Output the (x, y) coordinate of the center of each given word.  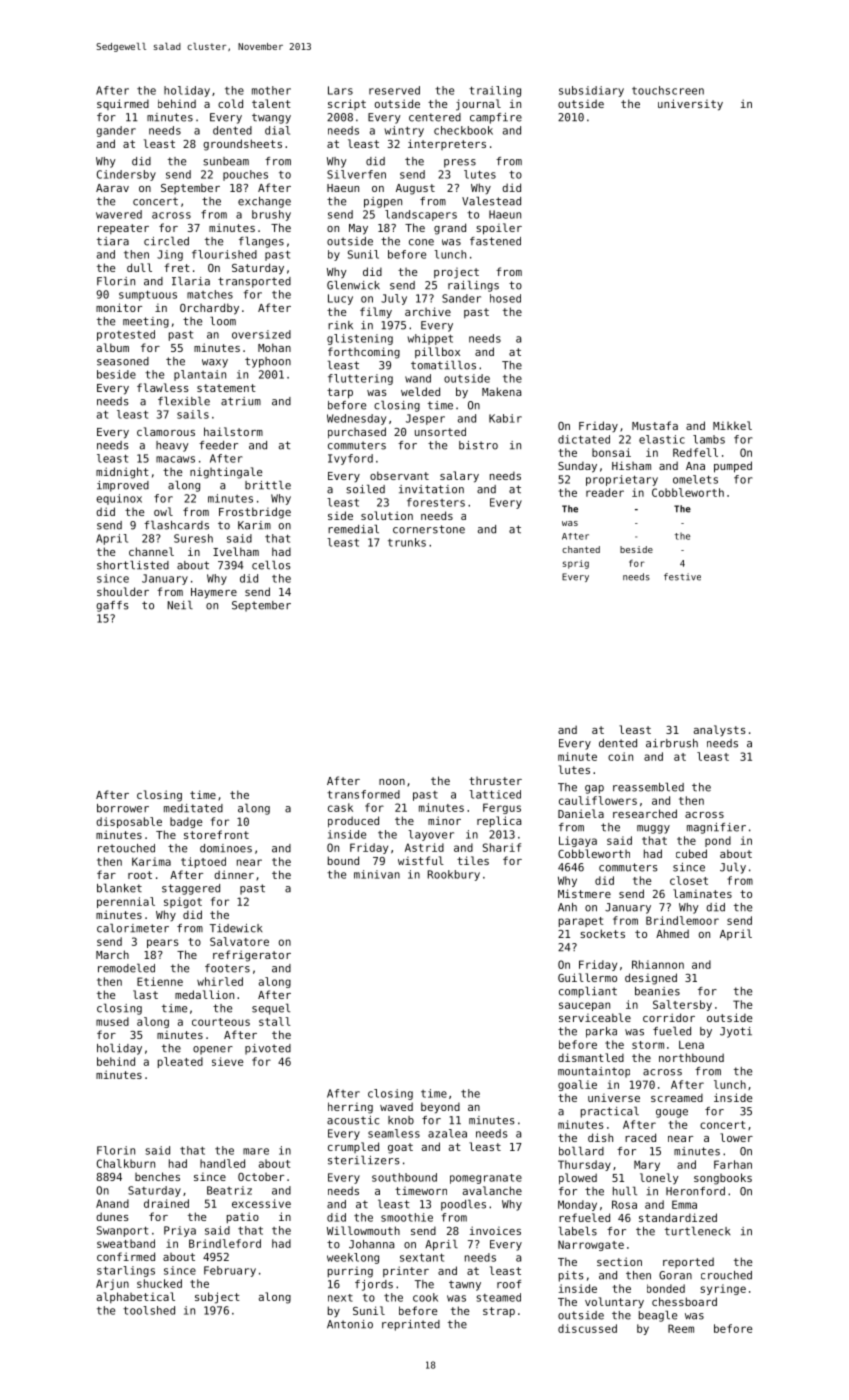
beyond (440, 1108)
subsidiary (591, 91)
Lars (340, 90)
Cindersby (126, 175)
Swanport (122, 1231)
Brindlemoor (682, 920)
